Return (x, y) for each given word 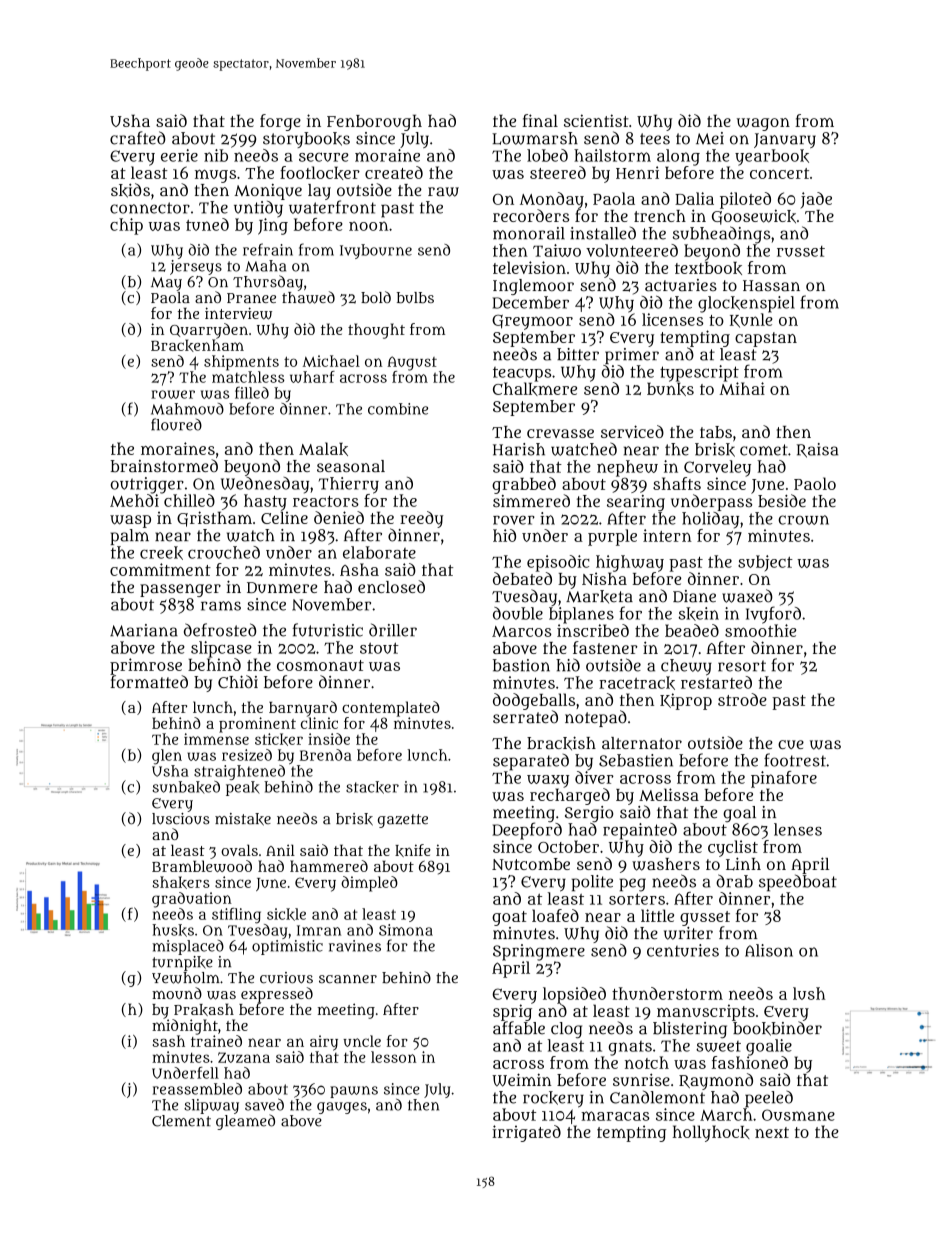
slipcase (221, 649)
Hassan (771, 286)
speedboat (798, 882)
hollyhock (711, 1133)
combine (398, 409)
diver (594, 777)
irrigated (526, 1133)
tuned (207, 224)
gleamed (245, 1122)
